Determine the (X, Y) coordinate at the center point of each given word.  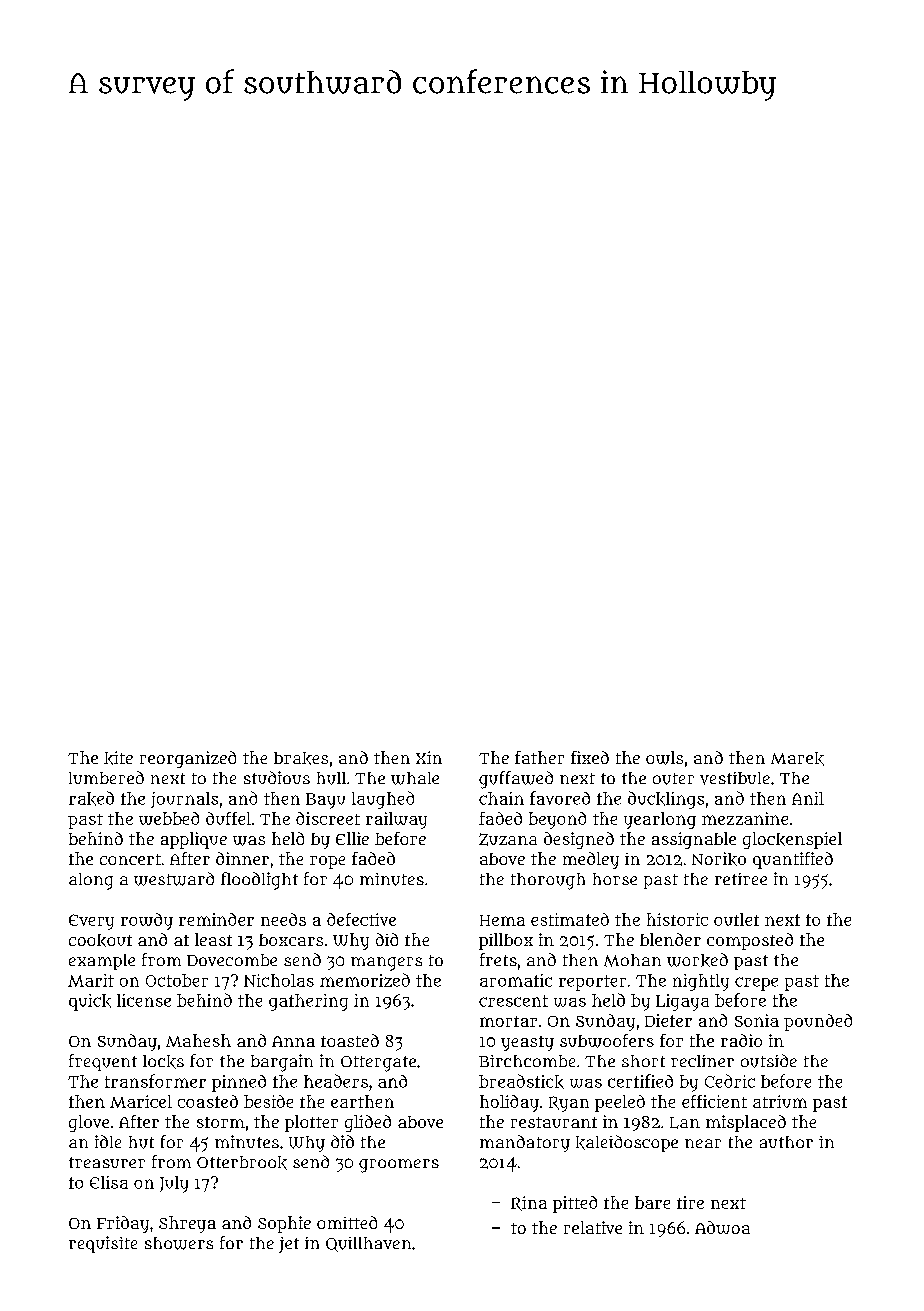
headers (336, 1081)
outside (769, 1061)
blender (670, 939)
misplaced (746, 1123)
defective (361, 919)
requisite (103, 1244)
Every (91, 922)
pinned (239, 1083)
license (144, 1000)
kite (118, 758)
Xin (429, 757)
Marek (797, 759)
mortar (508, 1021)
